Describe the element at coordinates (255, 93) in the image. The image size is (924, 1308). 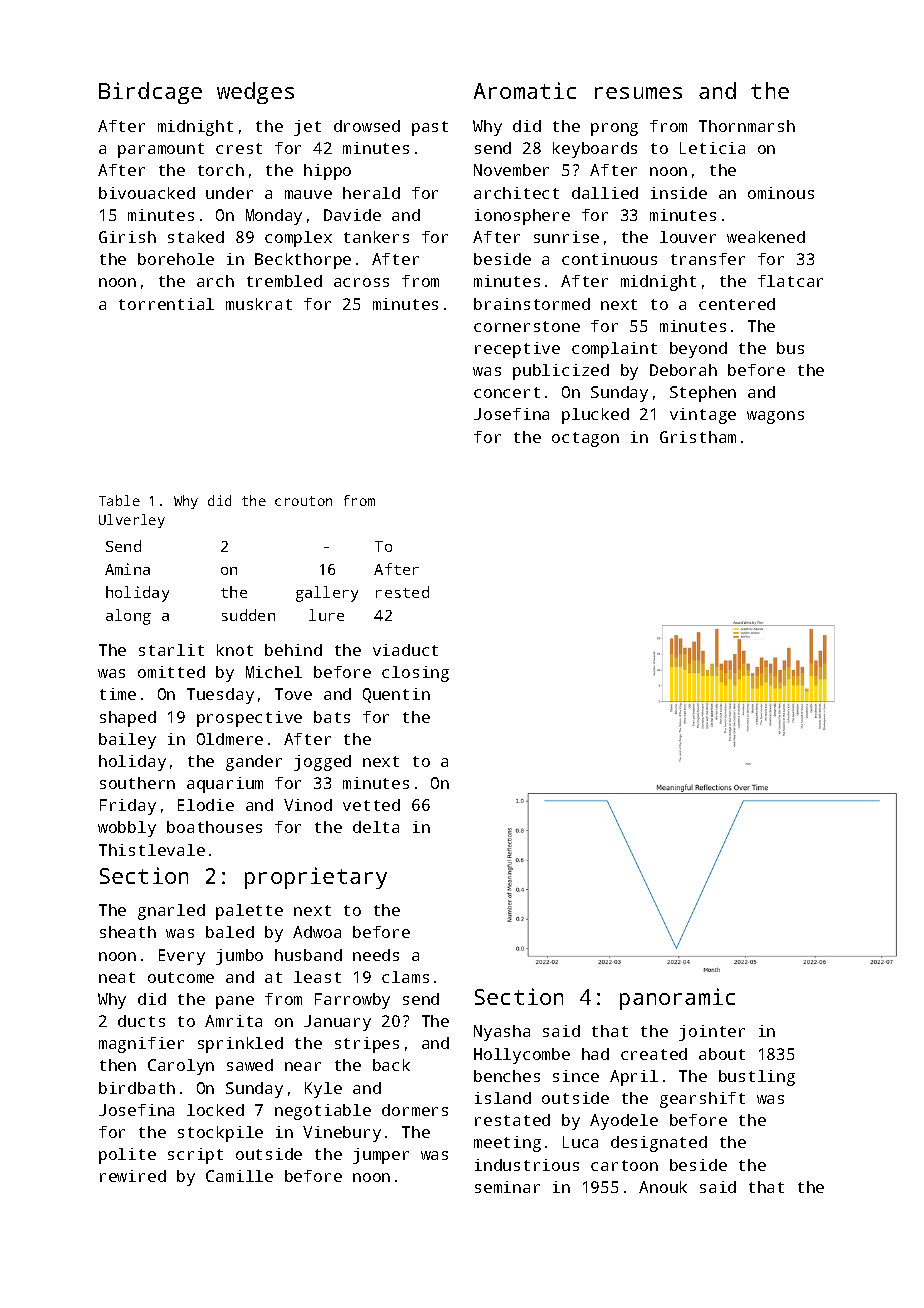
I see `wedges` at that location.
